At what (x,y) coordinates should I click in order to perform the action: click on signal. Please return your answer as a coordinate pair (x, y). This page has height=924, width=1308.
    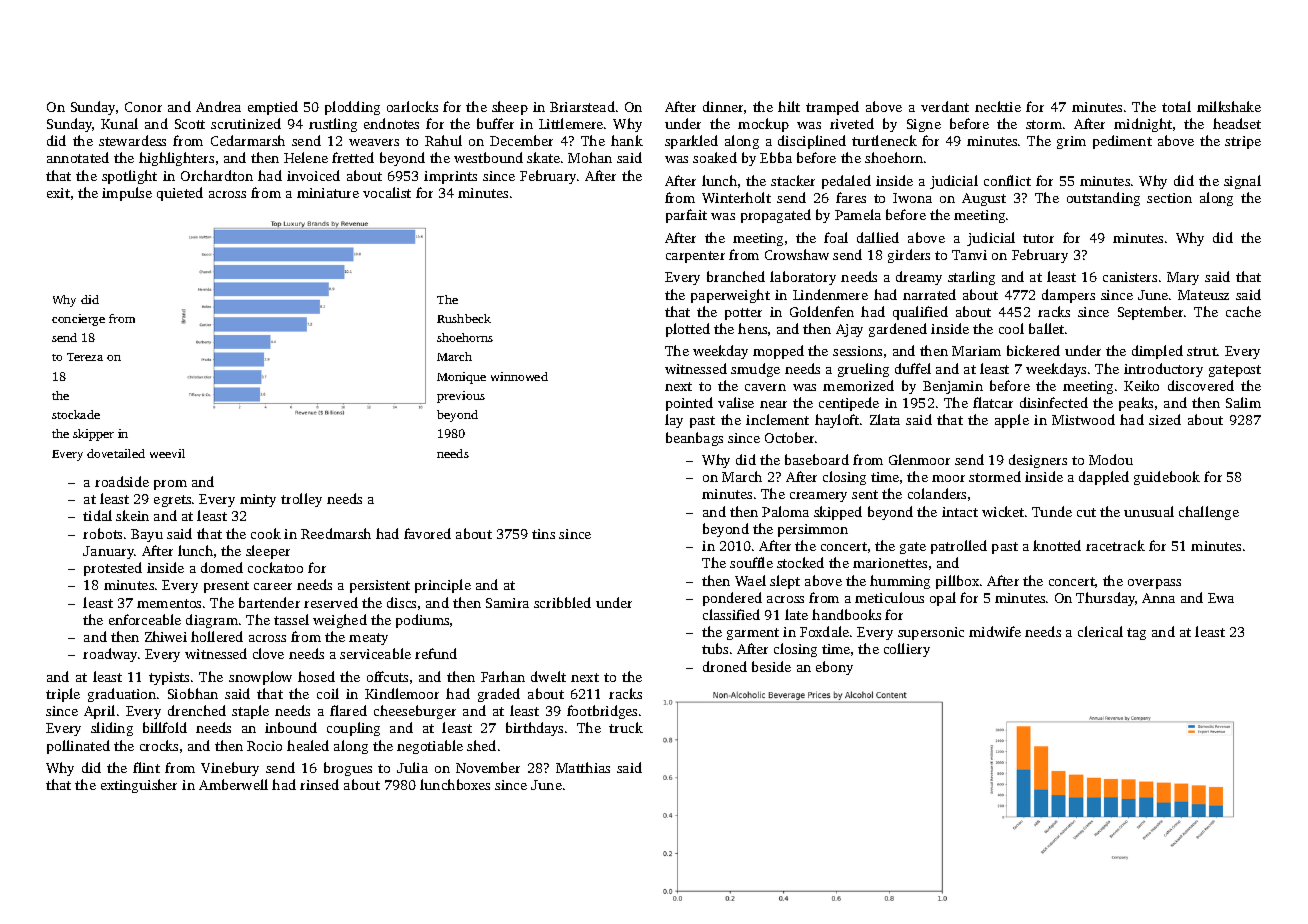
    Looking at the image, I should click on (1242, 182).
